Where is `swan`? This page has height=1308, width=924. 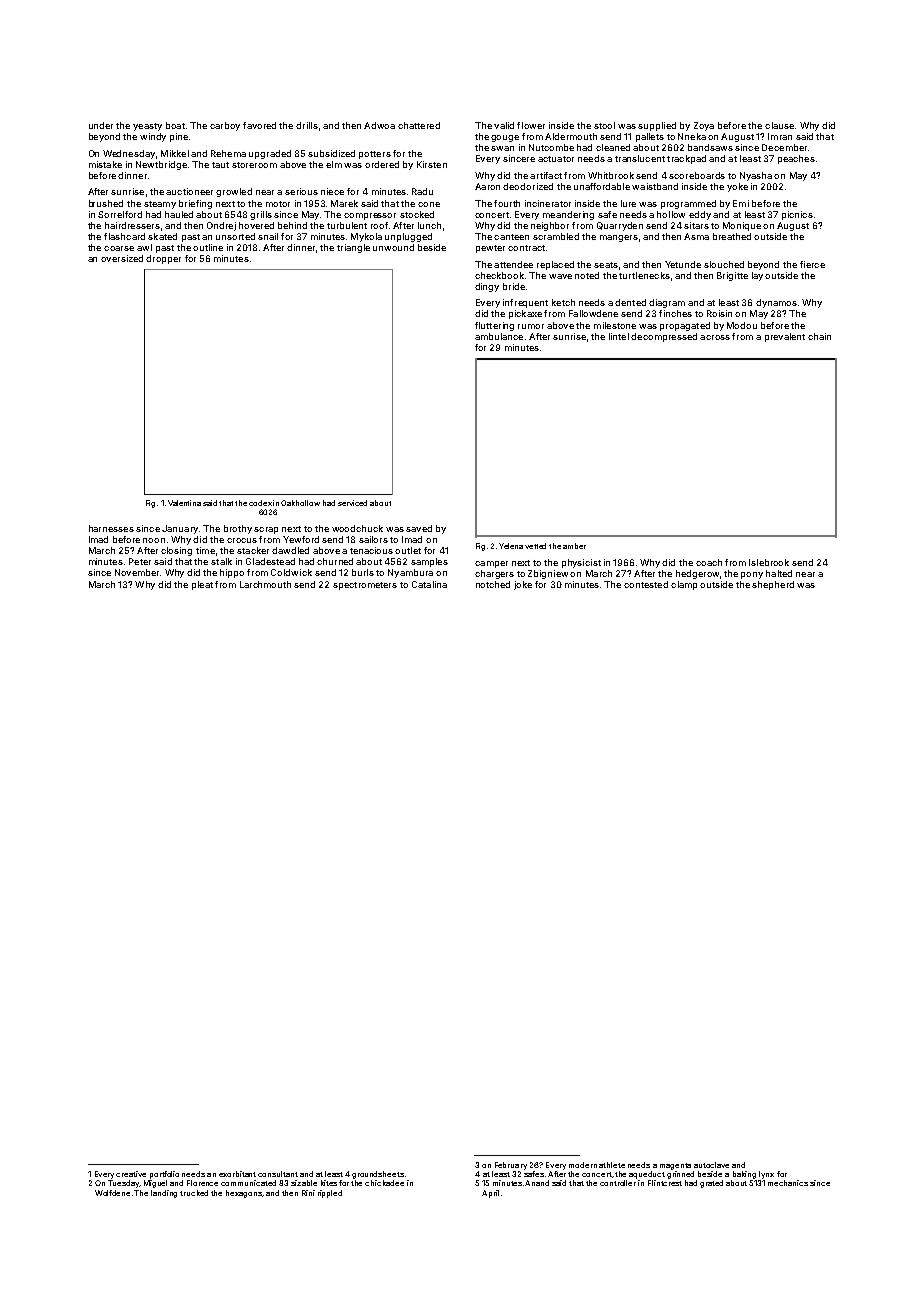 swan is located at coordinates (502, 148).
